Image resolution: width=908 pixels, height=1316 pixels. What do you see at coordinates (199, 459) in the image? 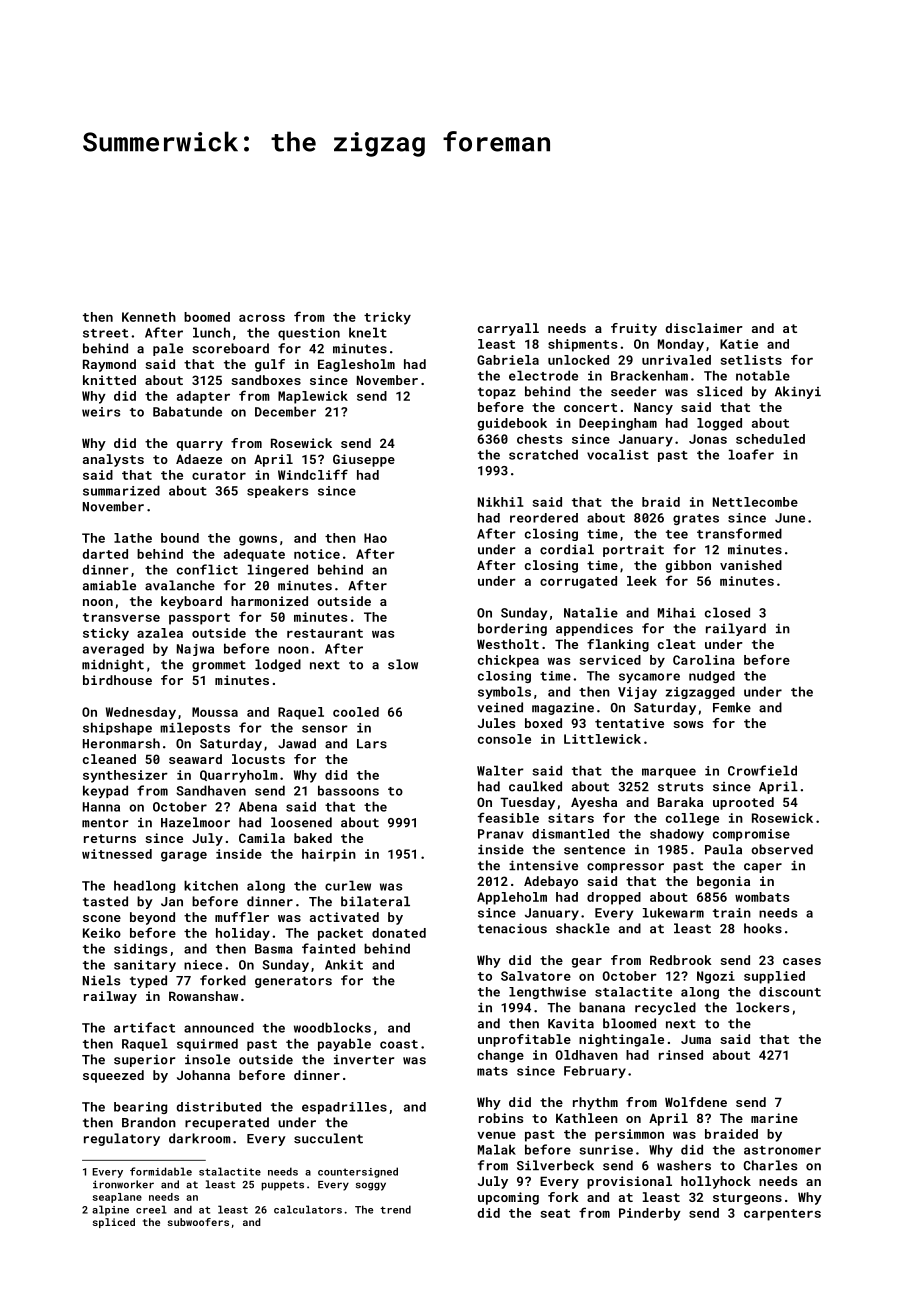
I see `Adaeze` at bounding box center [199, 459].
